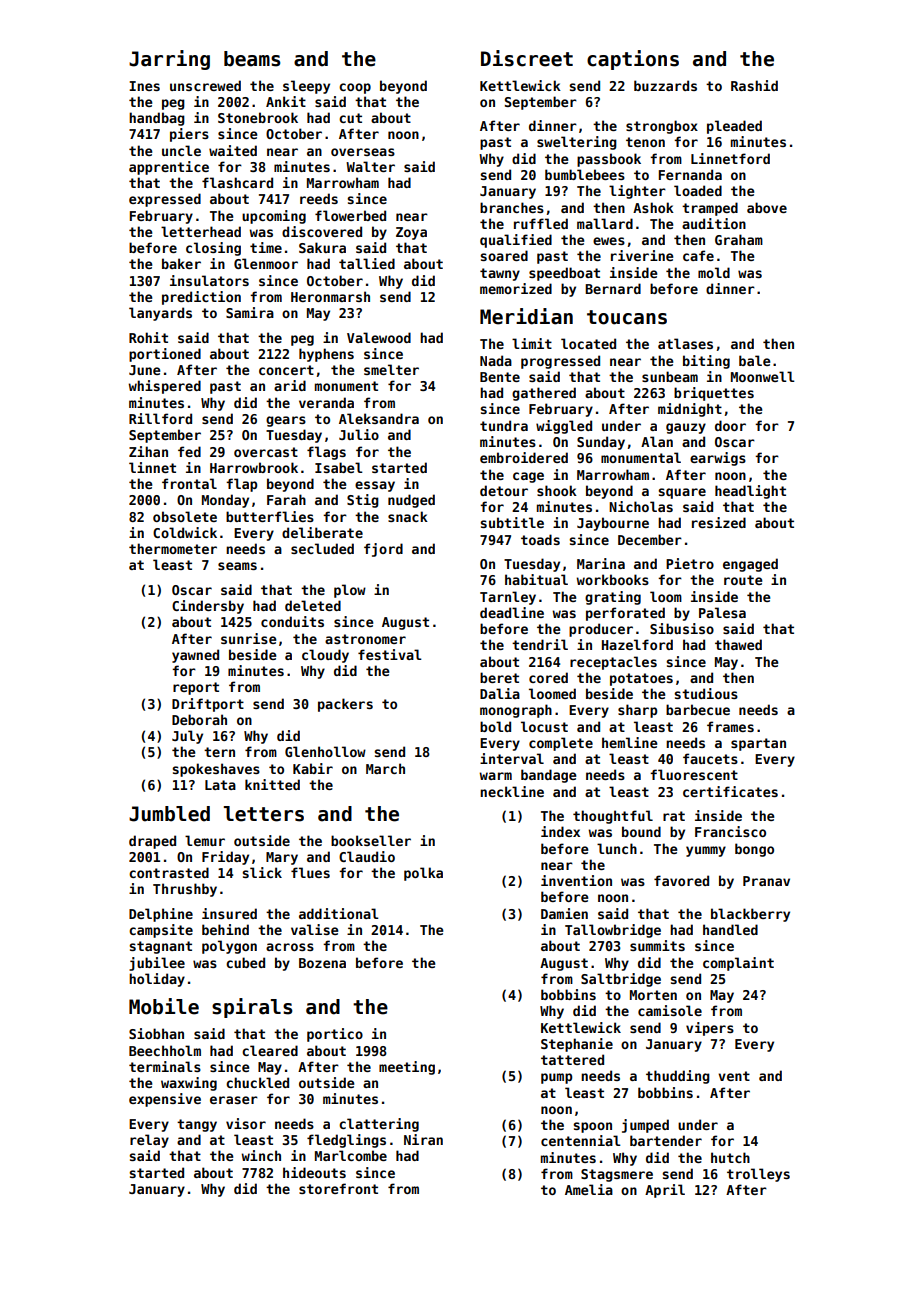 This image has height=1314, width=924. What do you see at coordinates (527, 58) in the image?
I see `Discreet` at bounding box center [527, 58].
